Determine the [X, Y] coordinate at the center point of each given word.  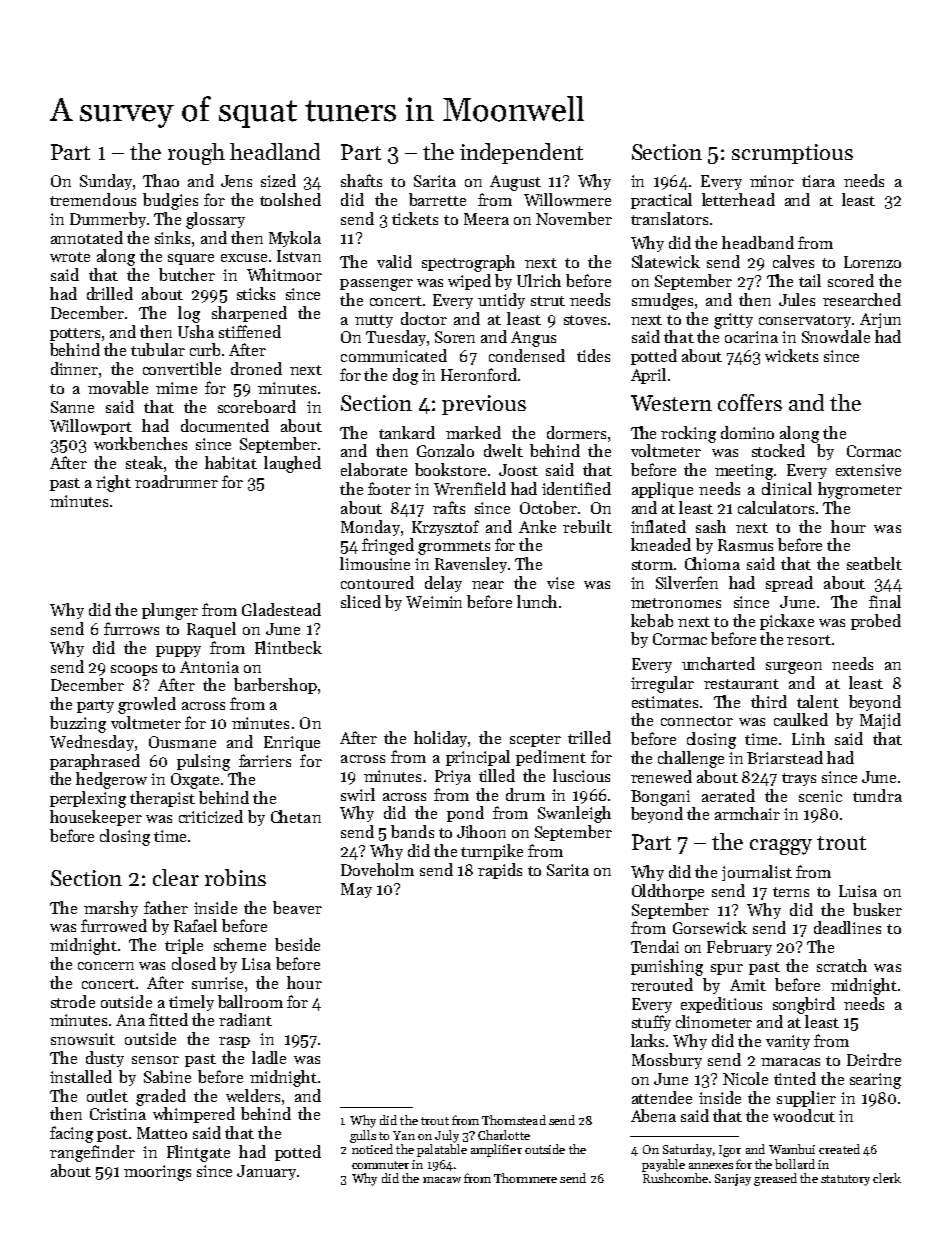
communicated [394, 355]
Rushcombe [675, 1178]
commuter [380, 1165]
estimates [665, 702]
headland [275, 151]
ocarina [751, 337]
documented [225, 425]
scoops [134, 670]
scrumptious [792, 154]
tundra [877, 795]
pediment [551, 758]
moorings [157, 1173]
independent [521, 153]
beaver [297, 907]
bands [412, 831]
